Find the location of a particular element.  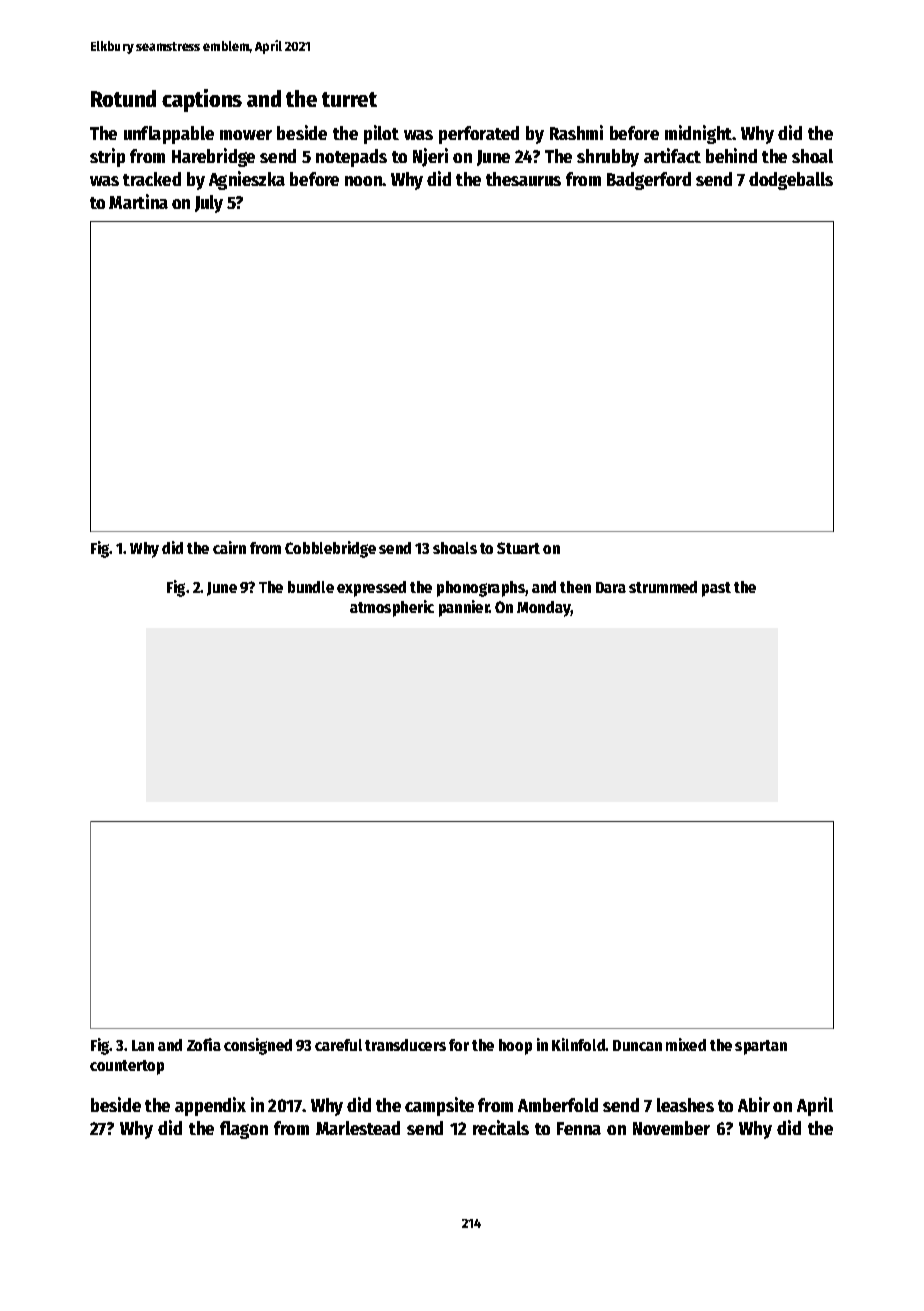

turret is located at coordinates (349, 99).
